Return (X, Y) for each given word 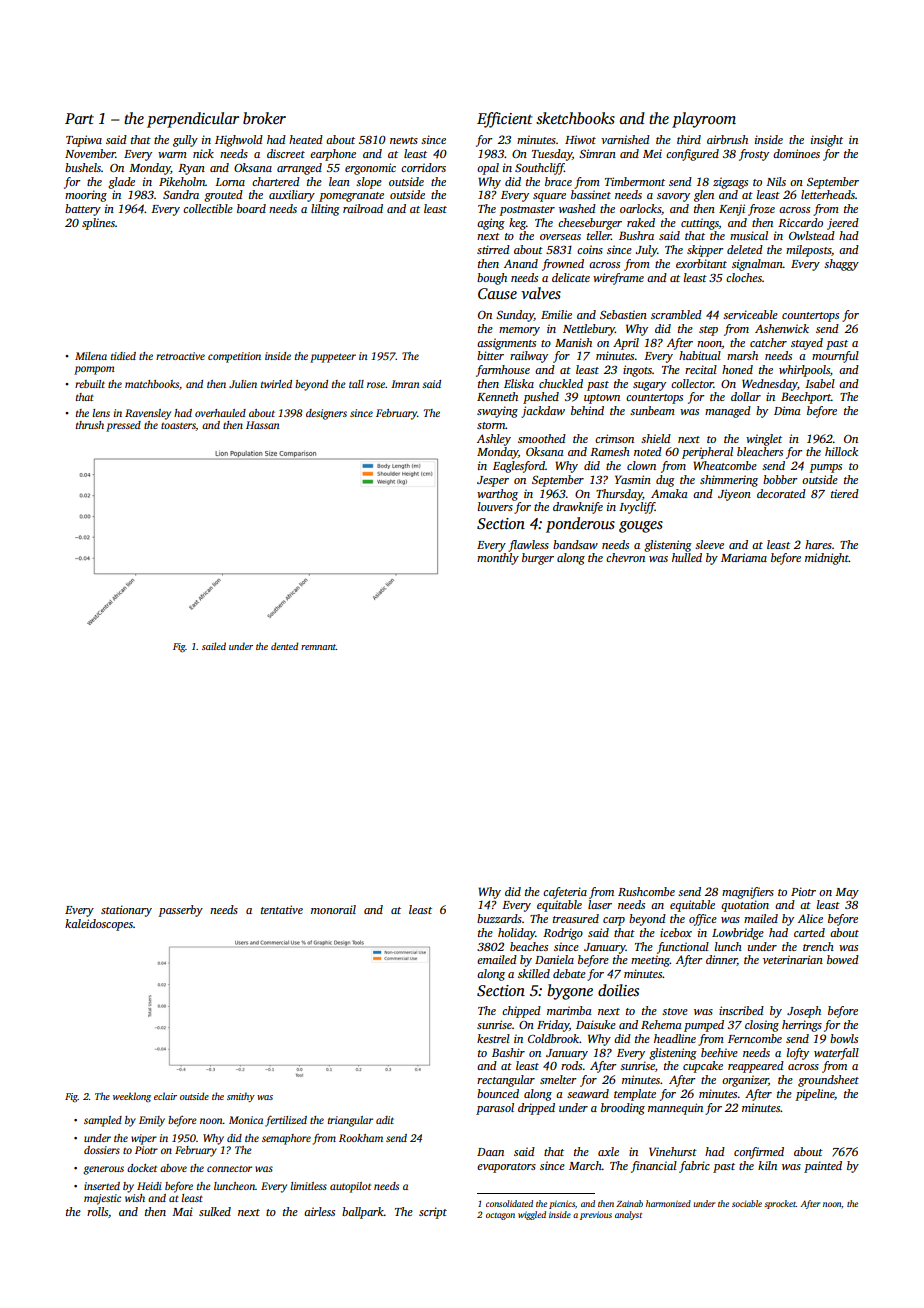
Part (79, 118)
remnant (318, 647)
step (708, 331)
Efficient (505, 120)
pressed (123, 426)
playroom (704, 120)
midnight (827, 559)
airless (319, 1211)
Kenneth (497, 396)
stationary (126, 911)
